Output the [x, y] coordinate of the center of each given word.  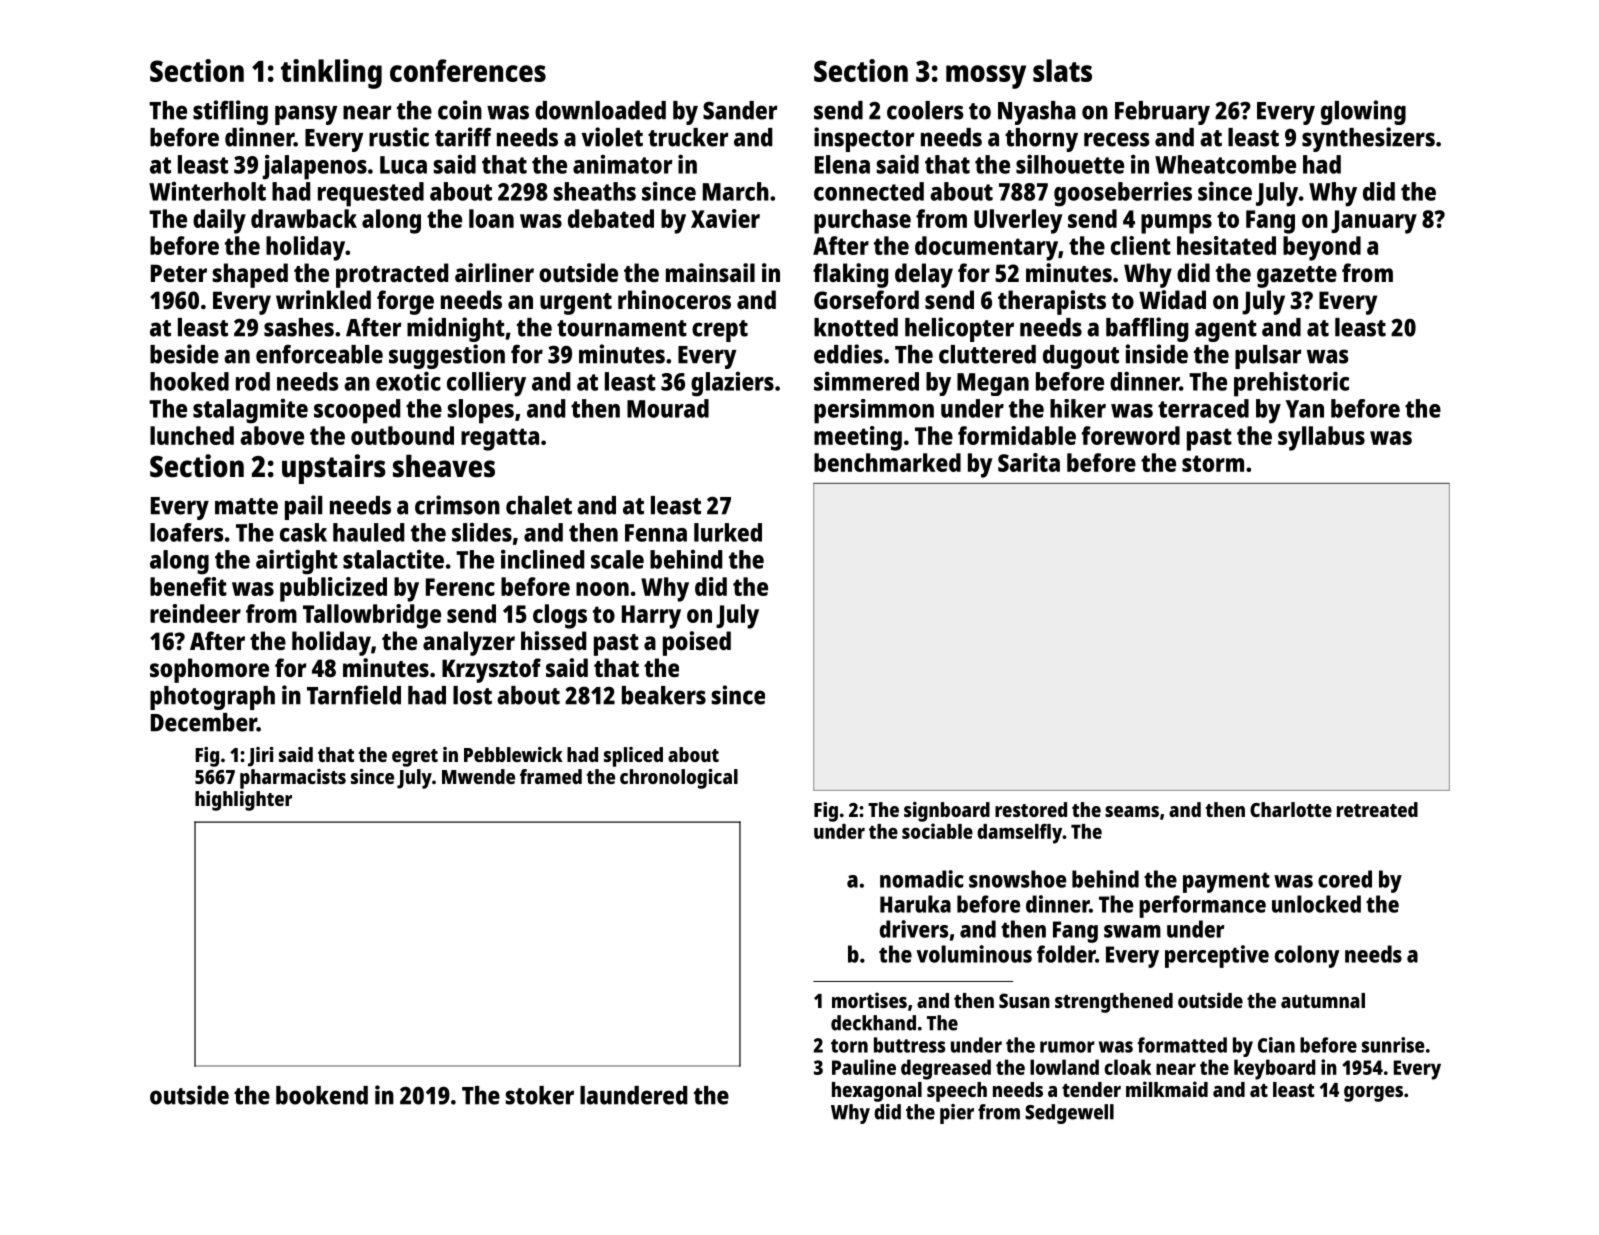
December [204, 722]
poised [697, 643]
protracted [392, 275]
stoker [539, 1095]
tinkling [331, 74]
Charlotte [1291, 809]
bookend [322, 1095]
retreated [1377, 809]
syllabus [1321, 438]
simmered [866, 381]
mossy [986, 77]
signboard [947, 812]
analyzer [469, 643]
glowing [1363, 112]
